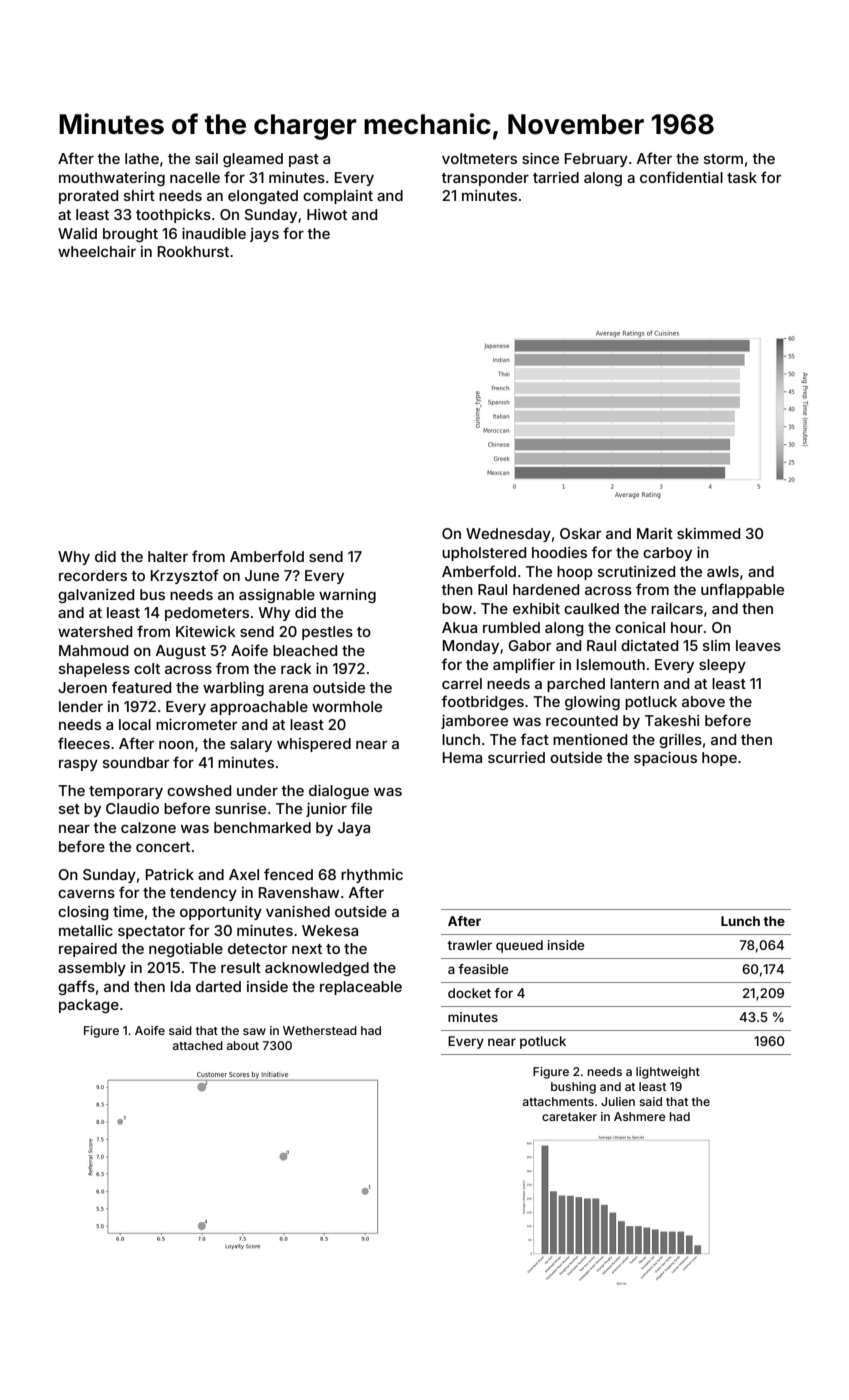 Image resolution: width=849 pixels, height=1400 pixels. Describe the element at coordinates (484, 554) in the screenshot. I see `upholstered` at that location.
